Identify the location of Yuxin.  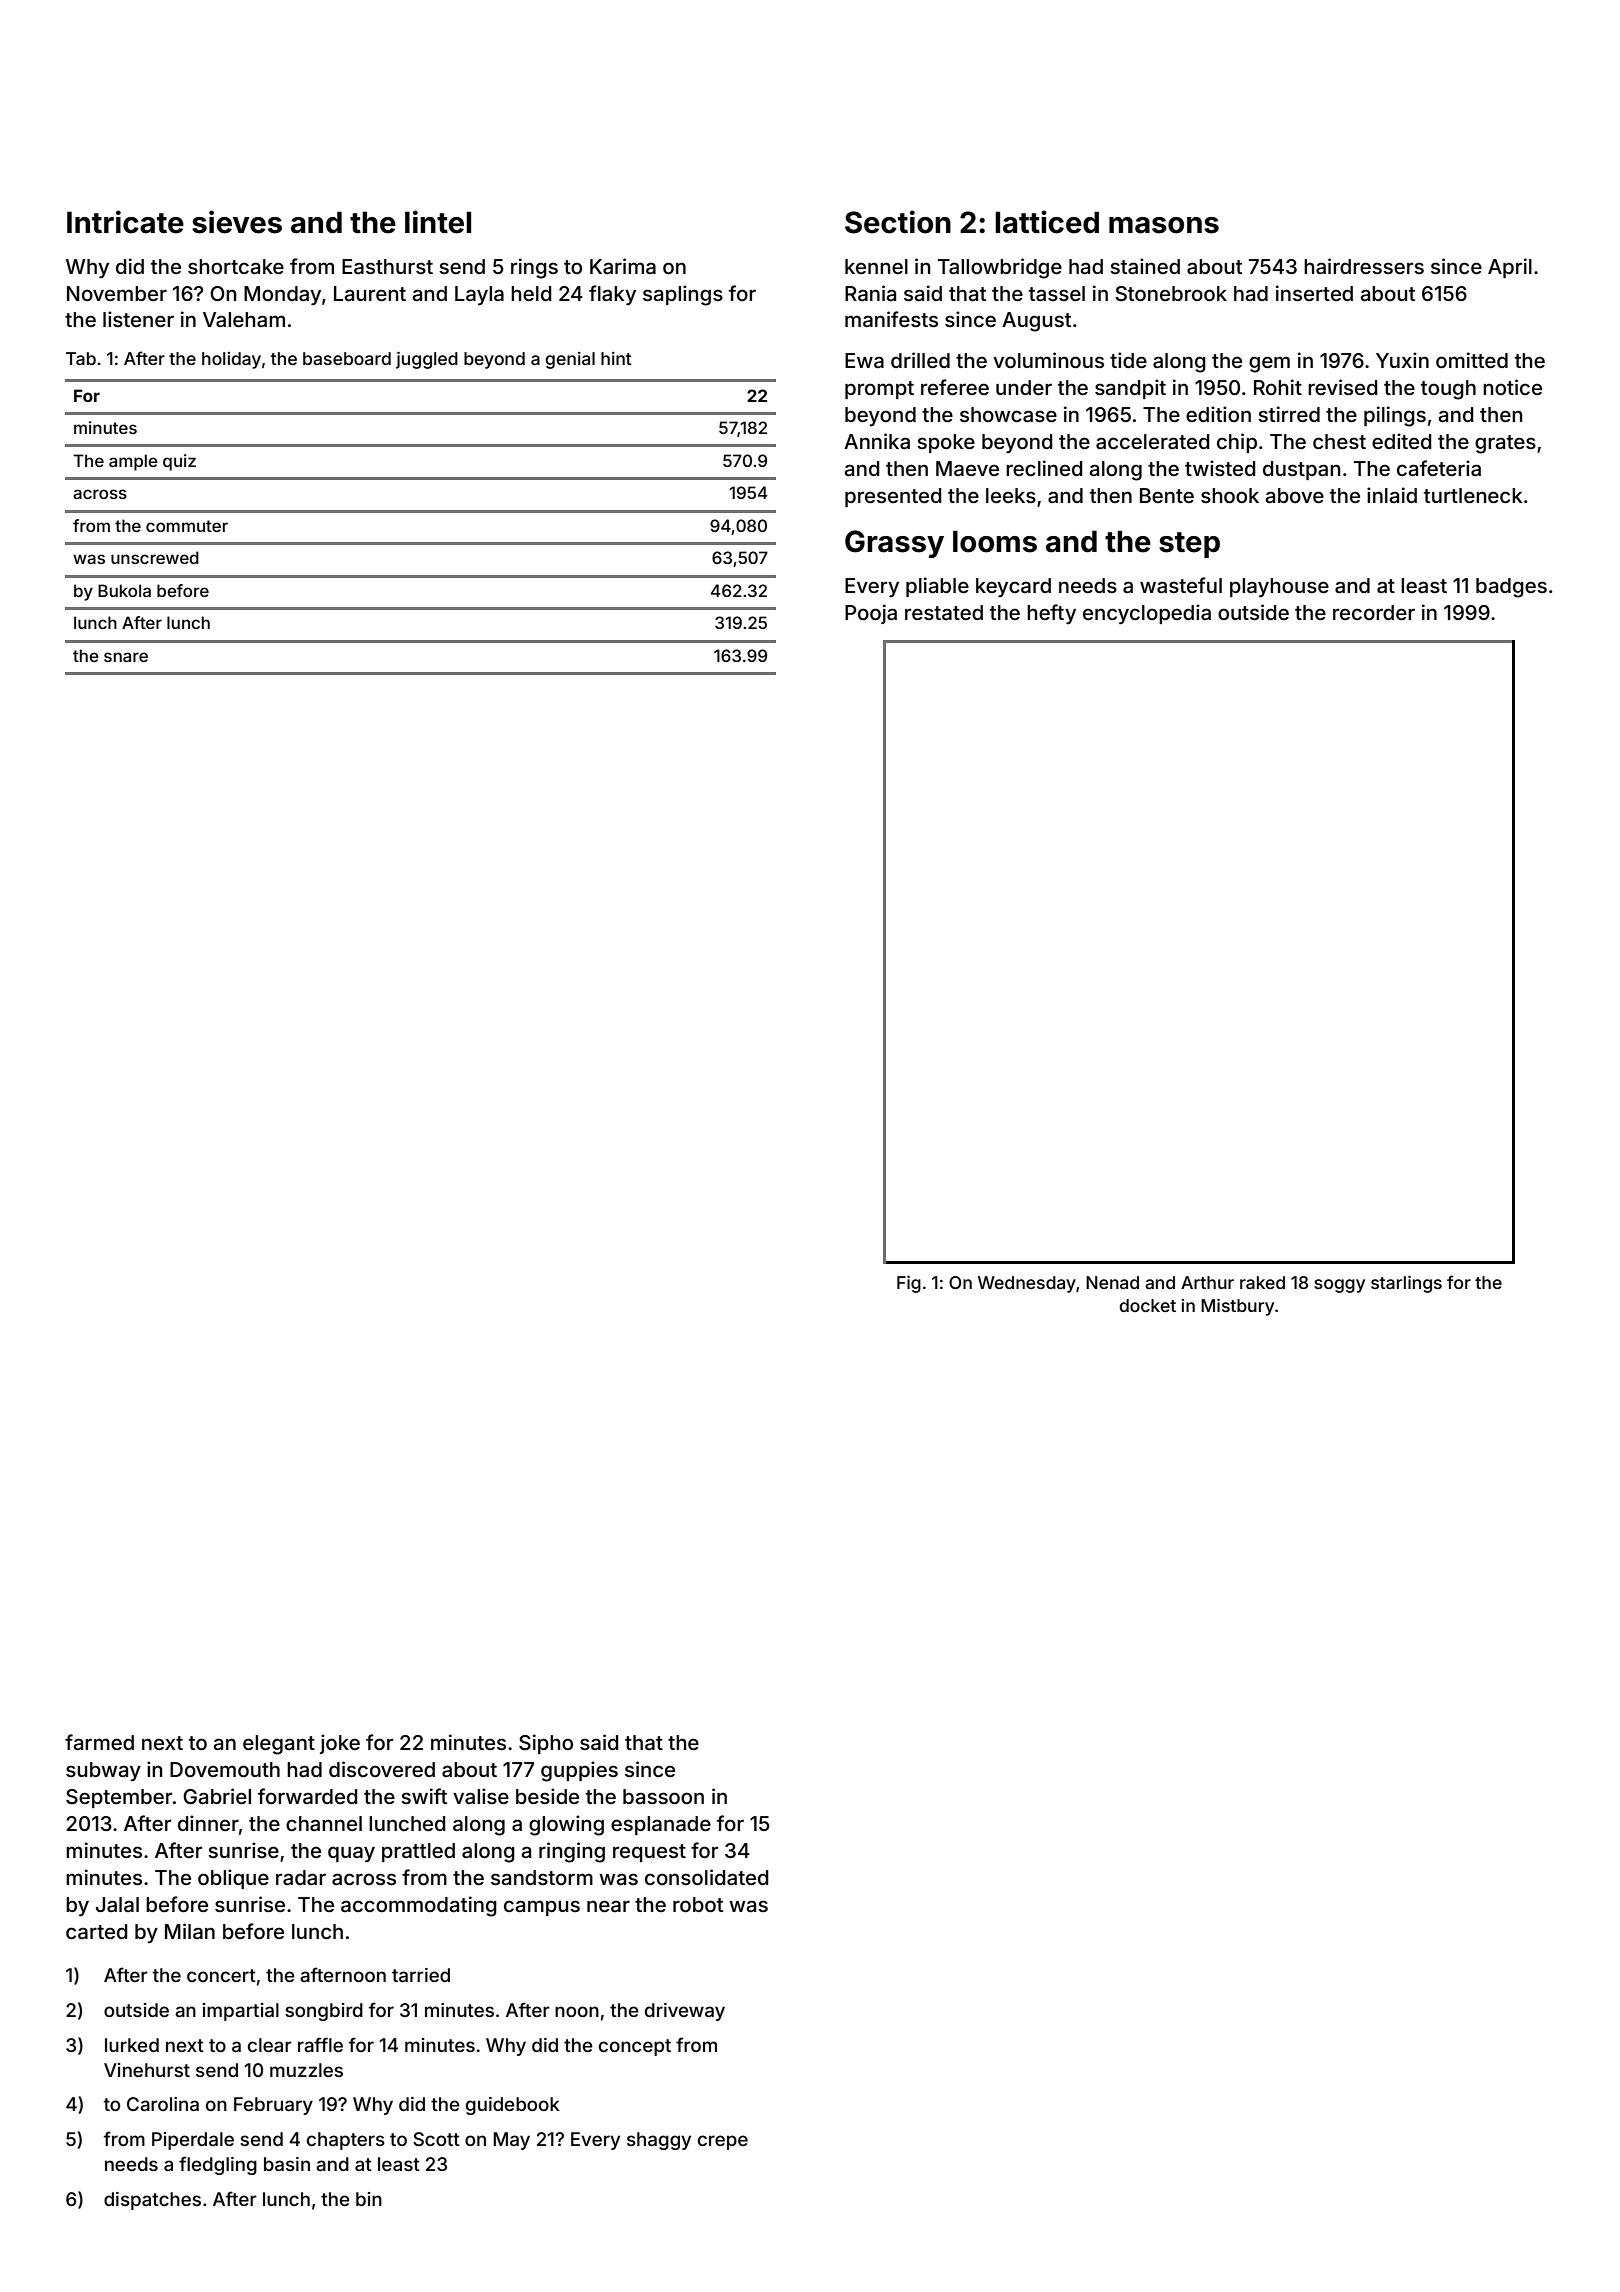
(1402, 360).
